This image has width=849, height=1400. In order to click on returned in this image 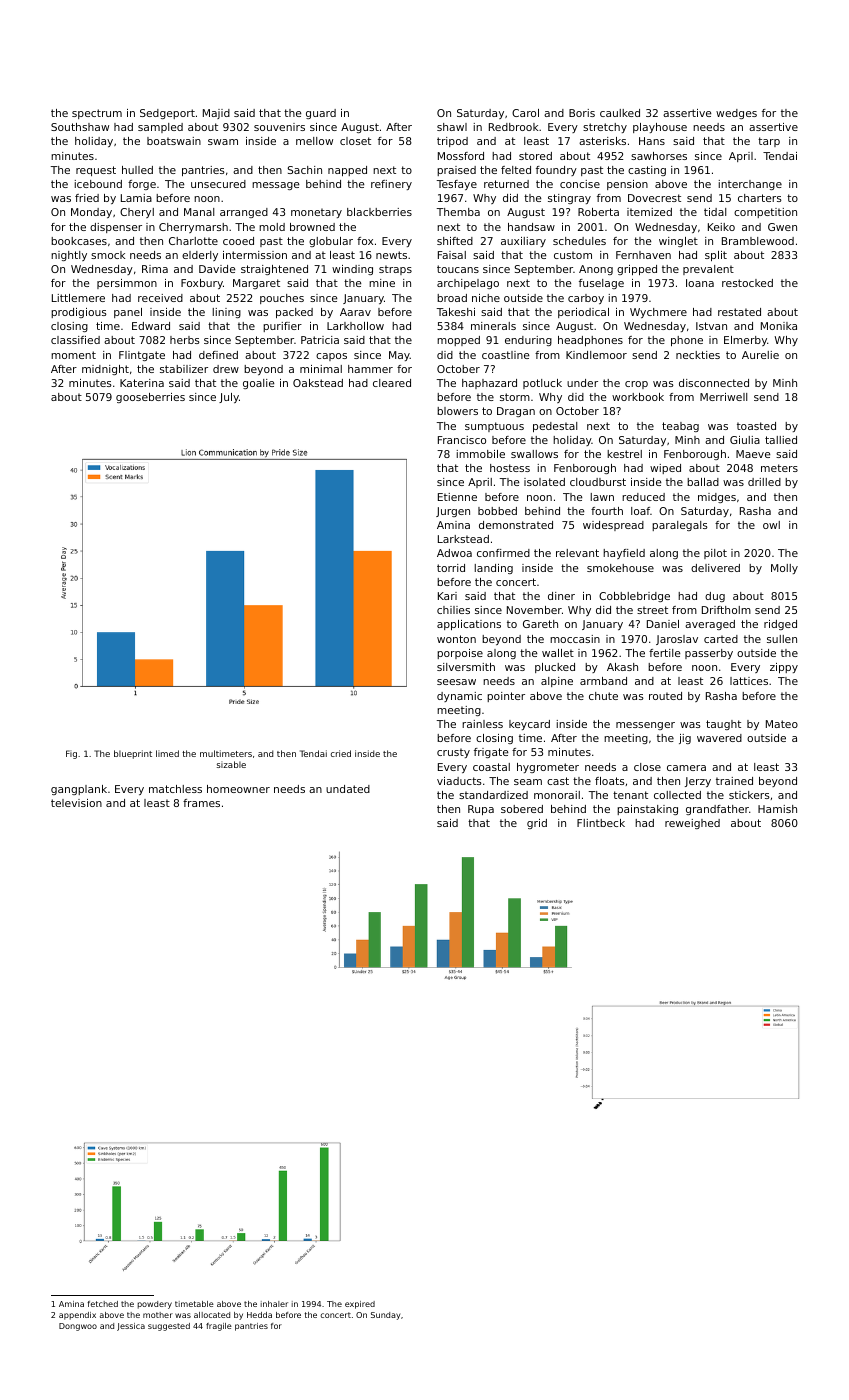, I will do `click(506, 184)`.
